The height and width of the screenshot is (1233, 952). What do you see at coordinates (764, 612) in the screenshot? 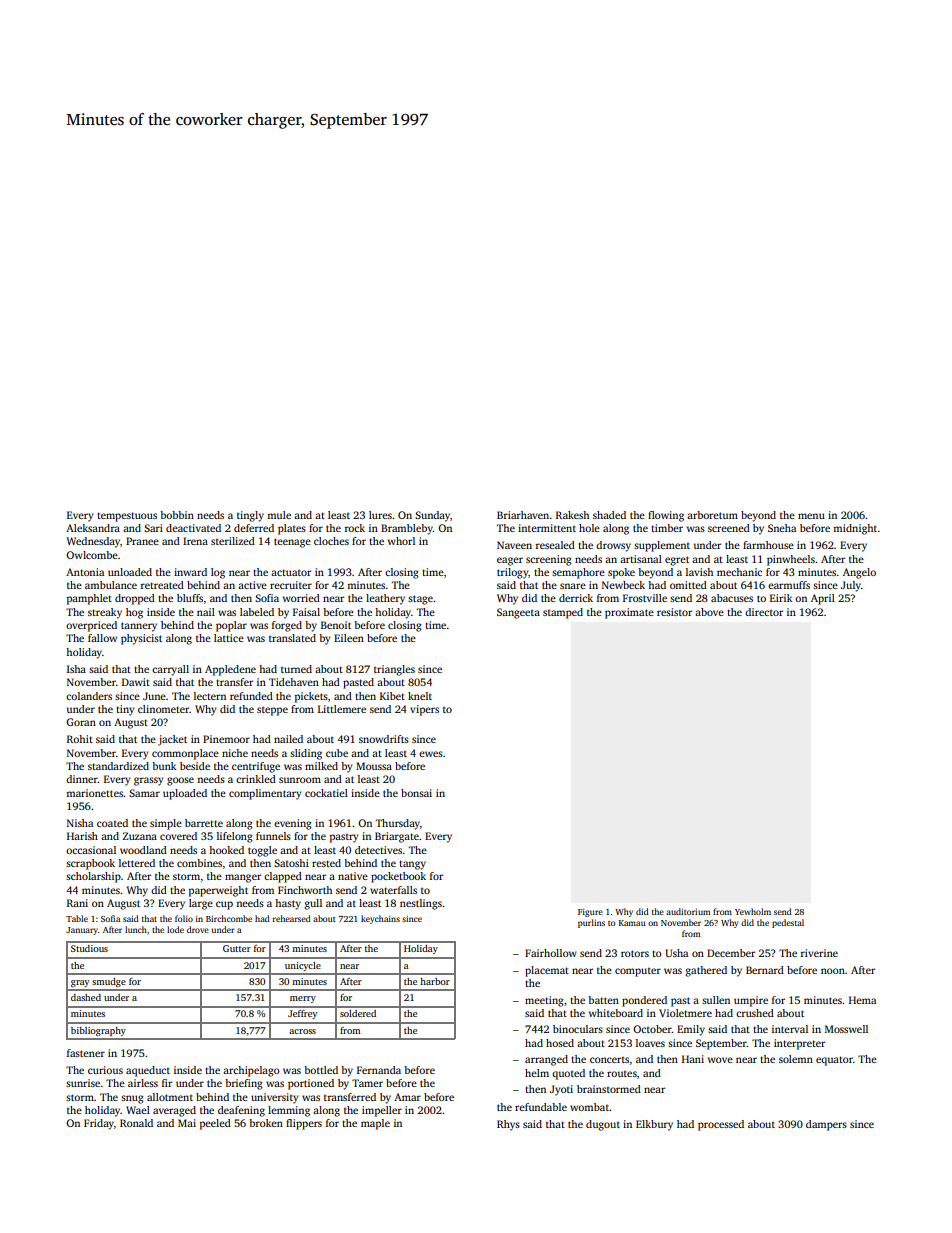
I see `director` at bounding box center [764, 612].
